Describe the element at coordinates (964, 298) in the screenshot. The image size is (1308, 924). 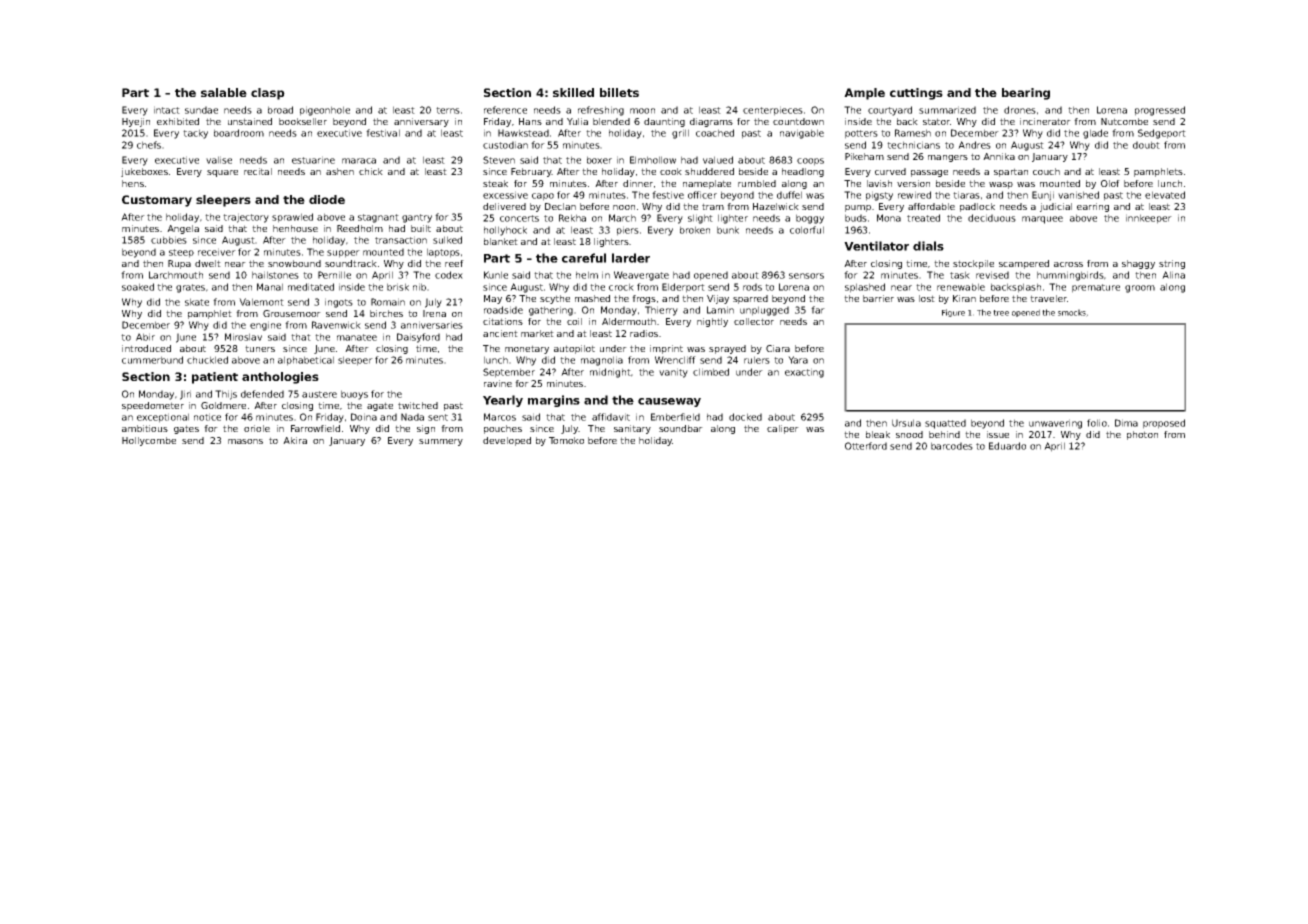
I see `Kiran` at that location.
